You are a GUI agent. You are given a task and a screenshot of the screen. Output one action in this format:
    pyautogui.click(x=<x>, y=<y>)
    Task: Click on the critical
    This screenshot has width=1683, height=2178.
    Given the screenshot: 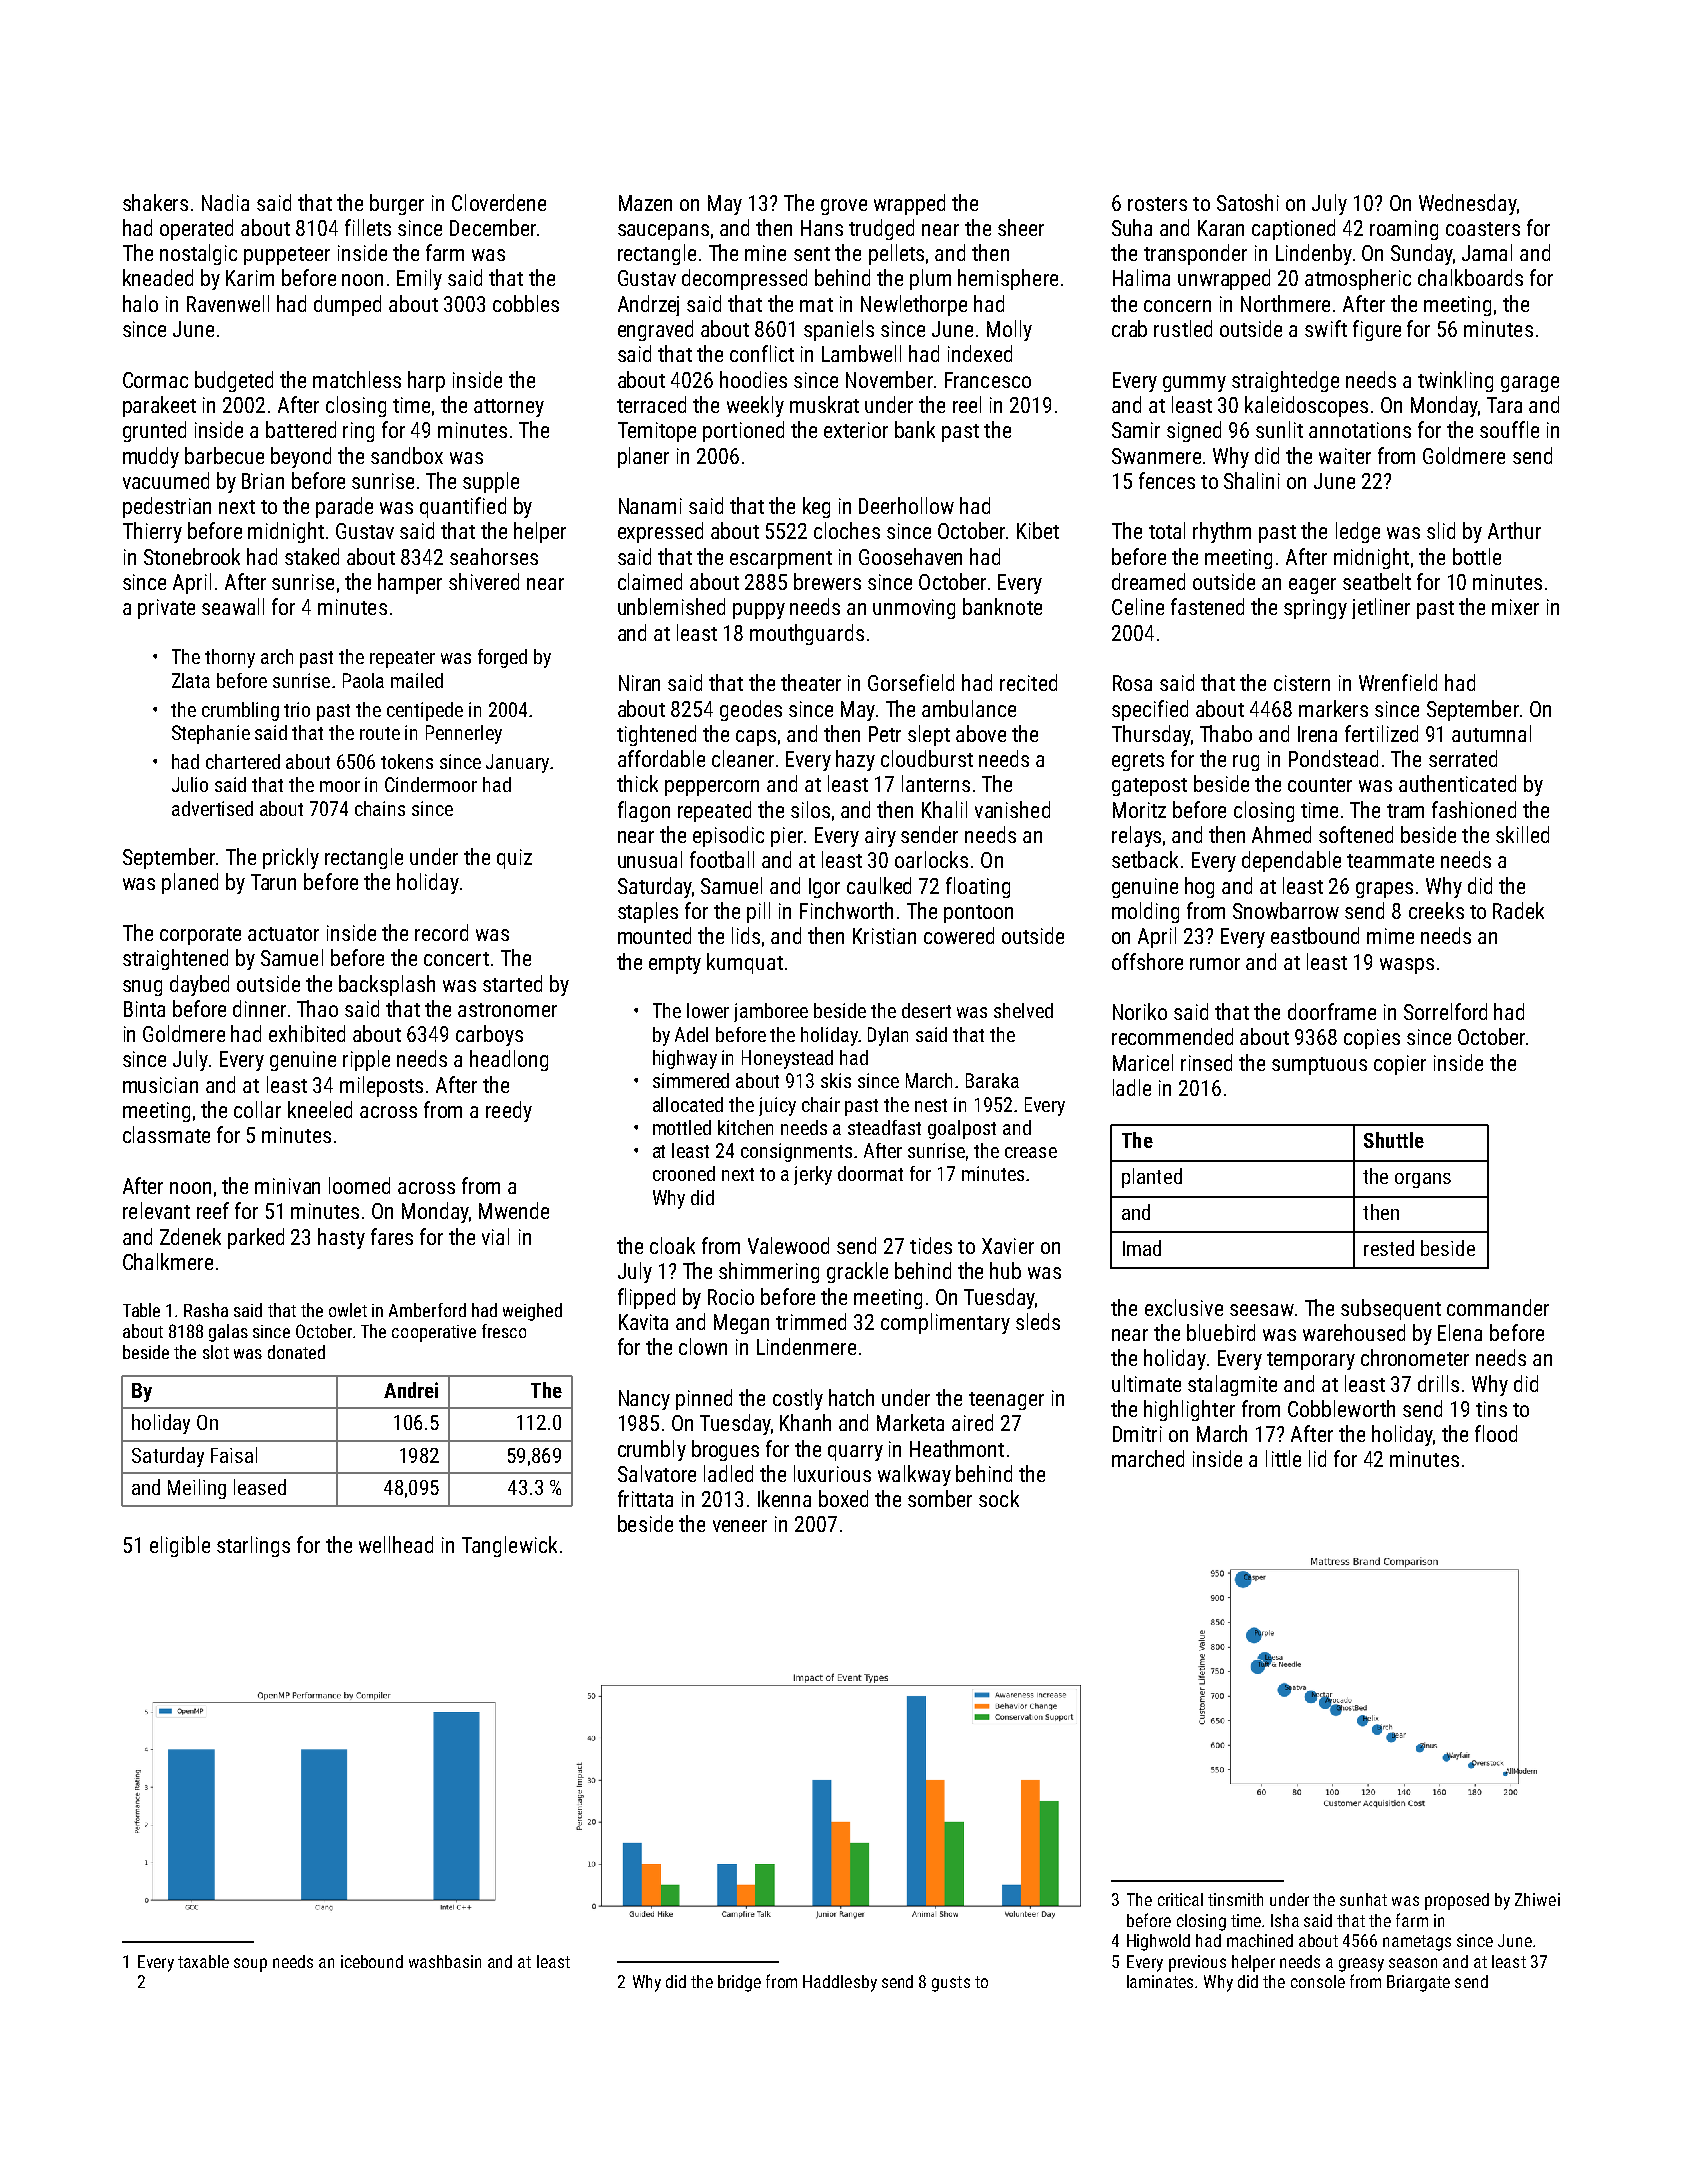 What is the action you would take?
    pyautogui.click(x=1180, y=1899)
